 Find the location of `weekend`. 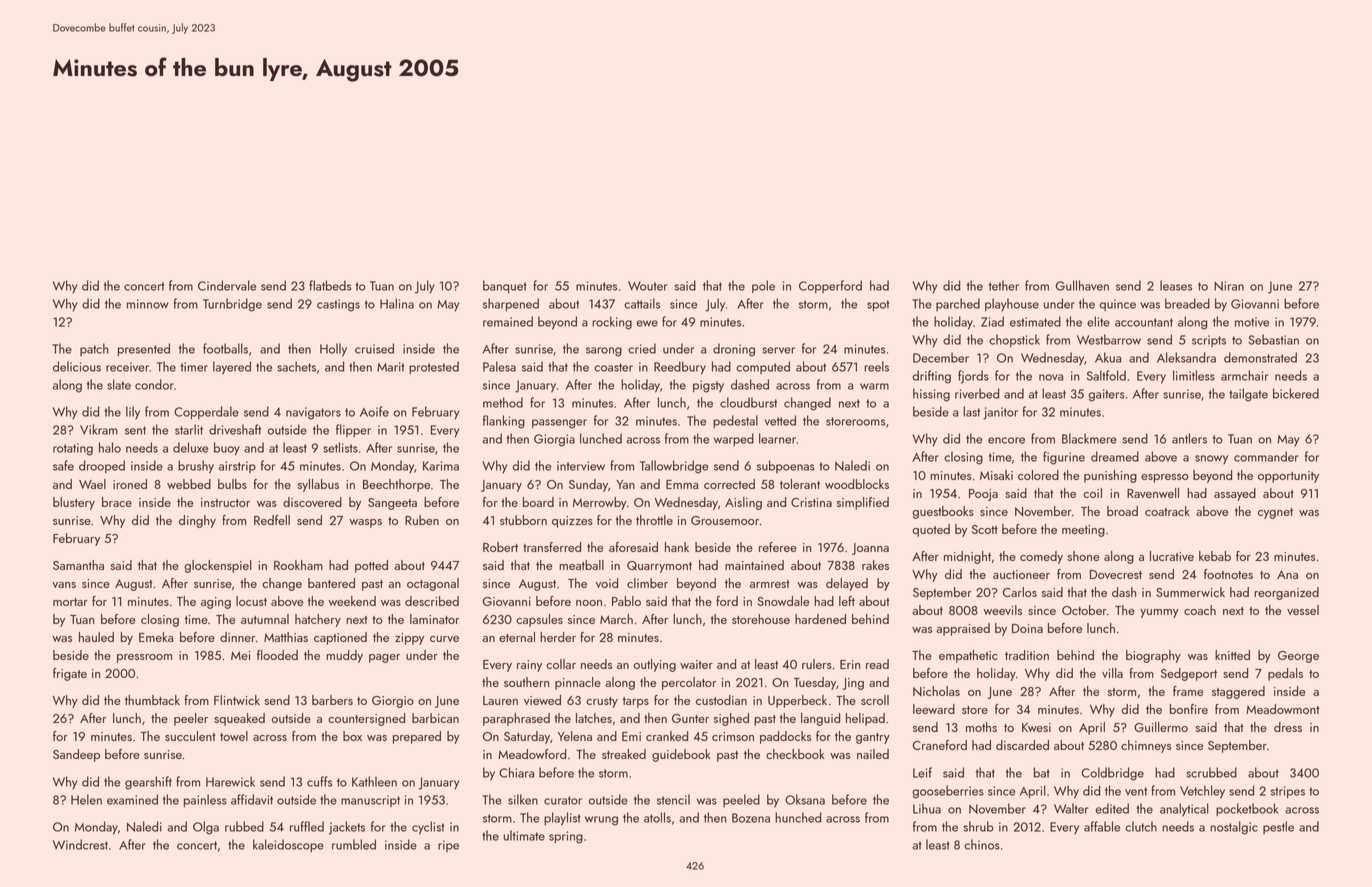

weekend is located at coordinates (352, 601).
